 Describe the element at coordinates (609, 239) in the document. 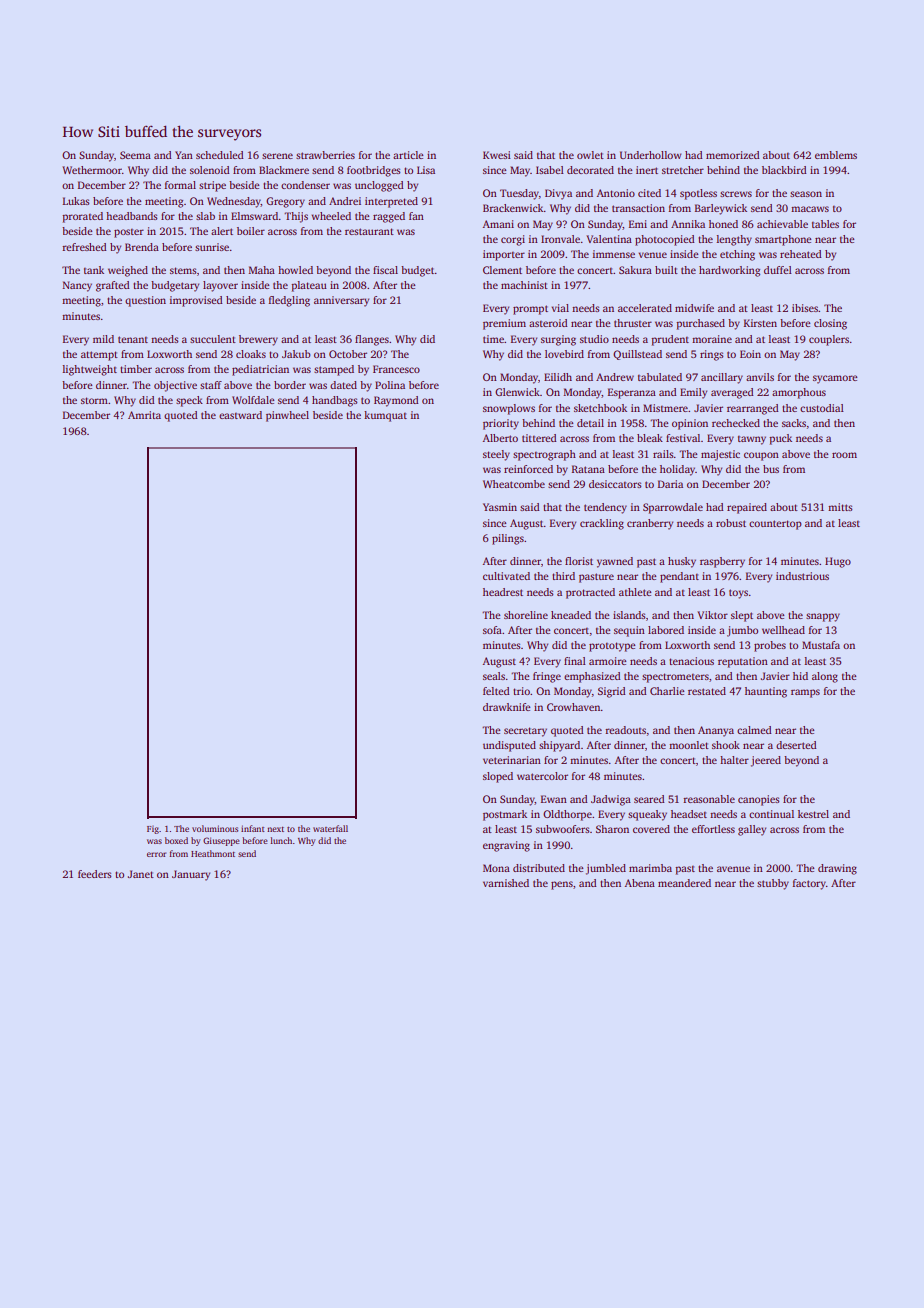

I see `Valentina` at that location.
